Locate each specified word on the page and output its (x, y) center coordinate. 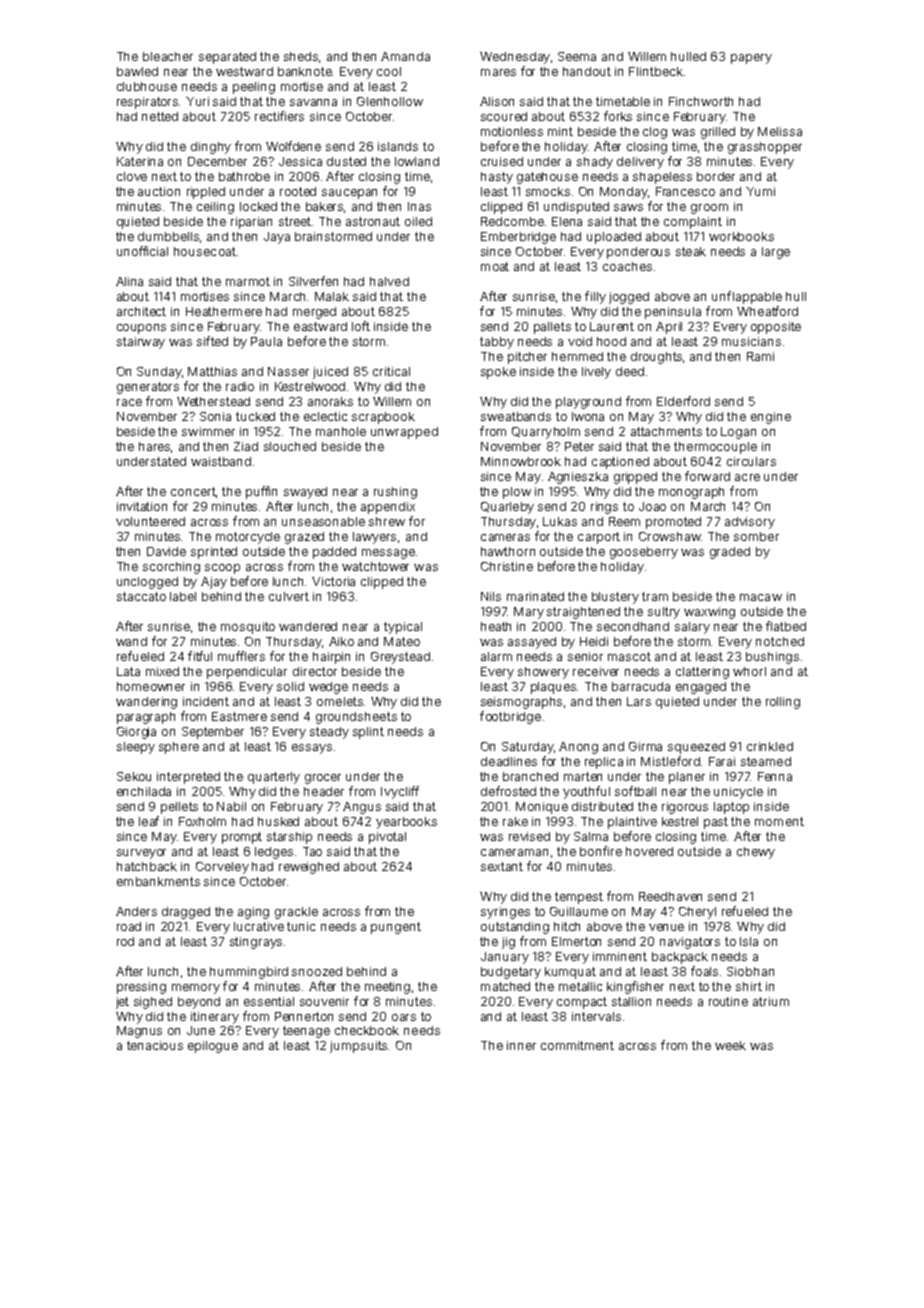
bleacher (168, 56)
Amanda (405, 56)
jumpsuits (358, 1047)
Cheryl (697, 913)
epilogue (213, 1047)
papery (751, 59)
